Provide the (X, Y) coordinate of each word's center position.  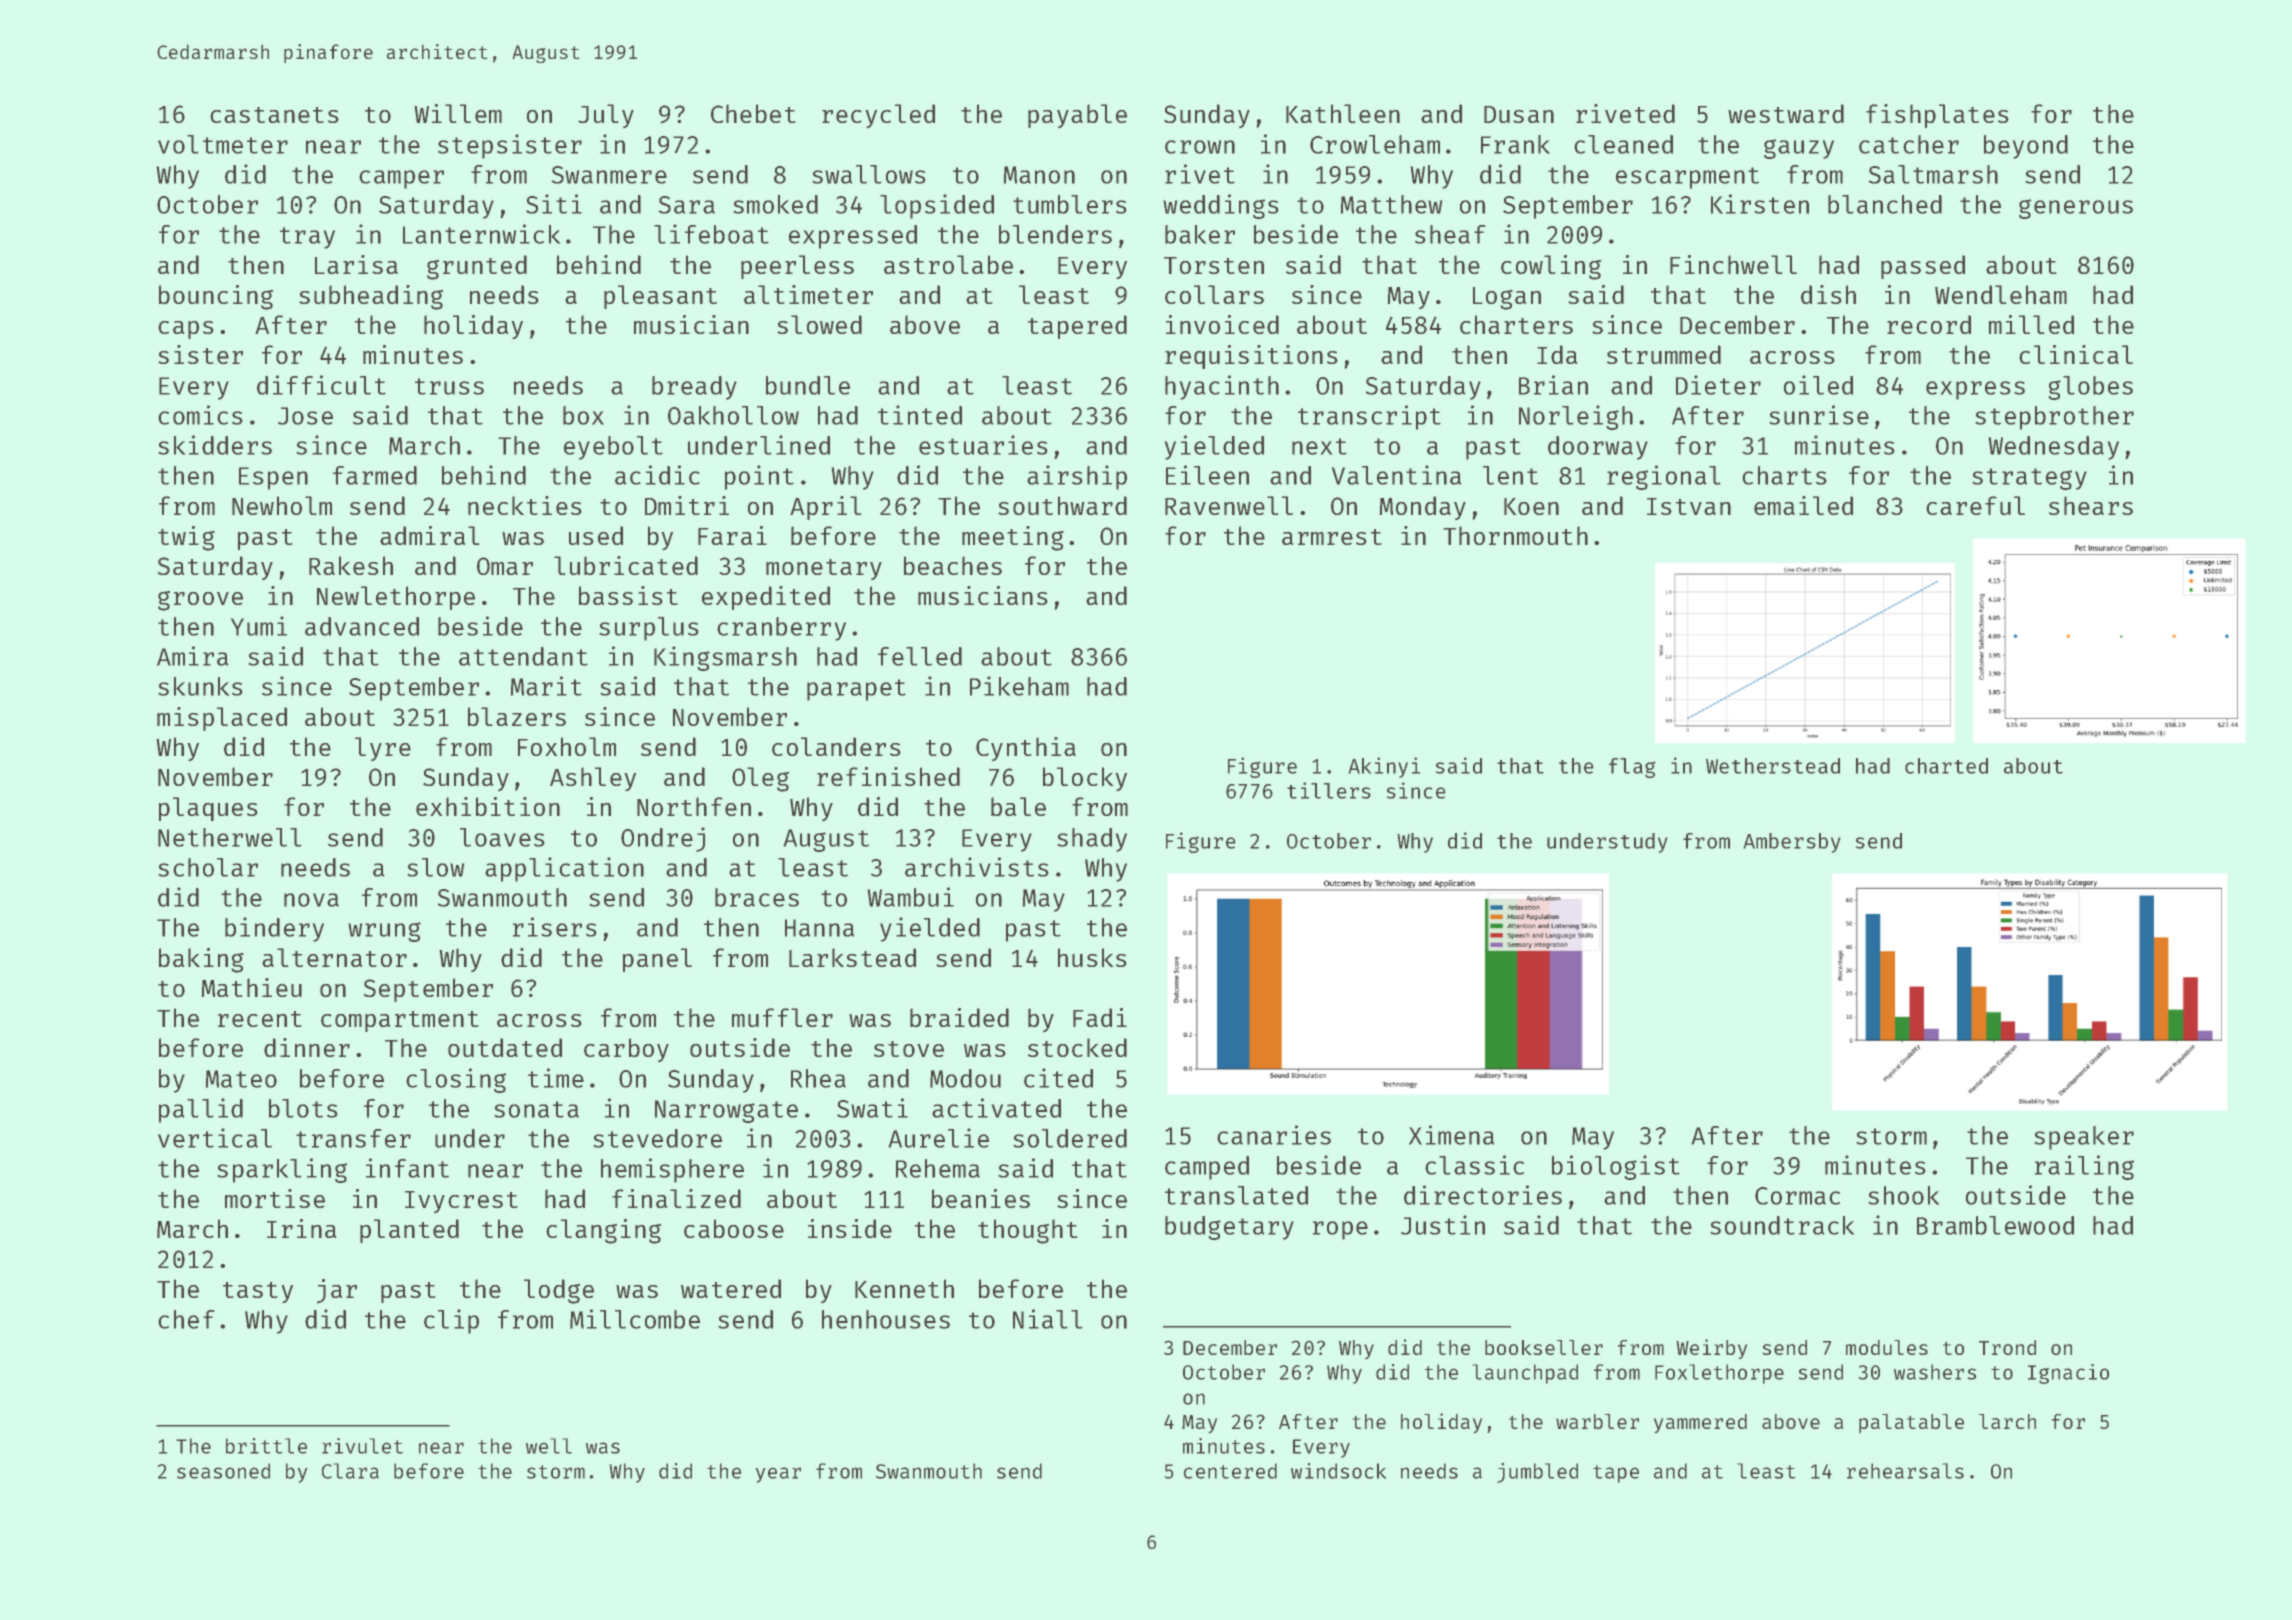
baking (201, 960)
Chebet (753, 113)
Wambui (910, 897)
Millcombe (635, 1319)
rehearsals (1905, 1471)
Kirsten (1760, 204)
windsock (1339, 1471)
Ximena (1452, 1135)
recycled (878, 116)
